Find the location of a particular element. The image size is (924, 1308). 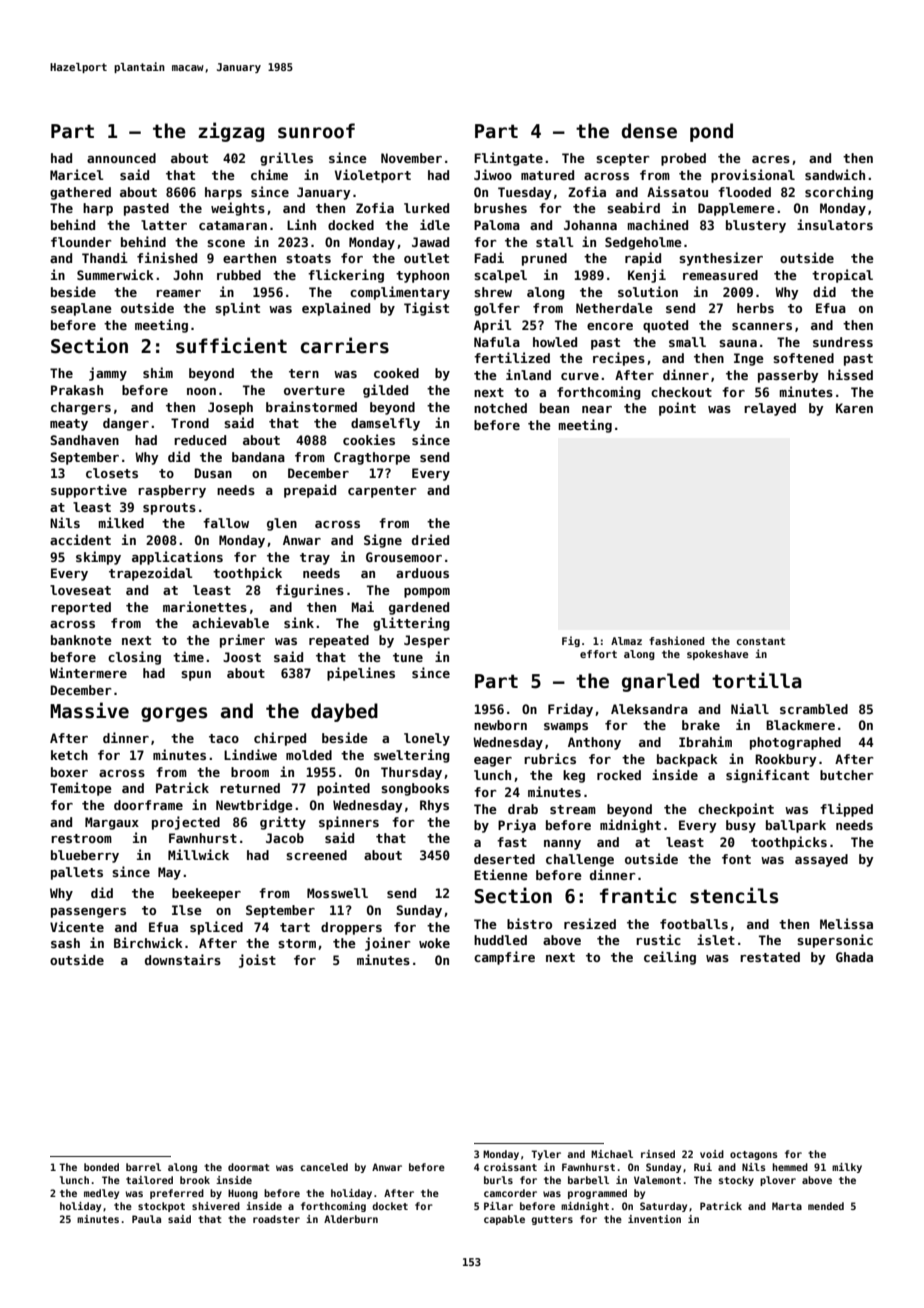

dense is located at coordinates (649, 131).
